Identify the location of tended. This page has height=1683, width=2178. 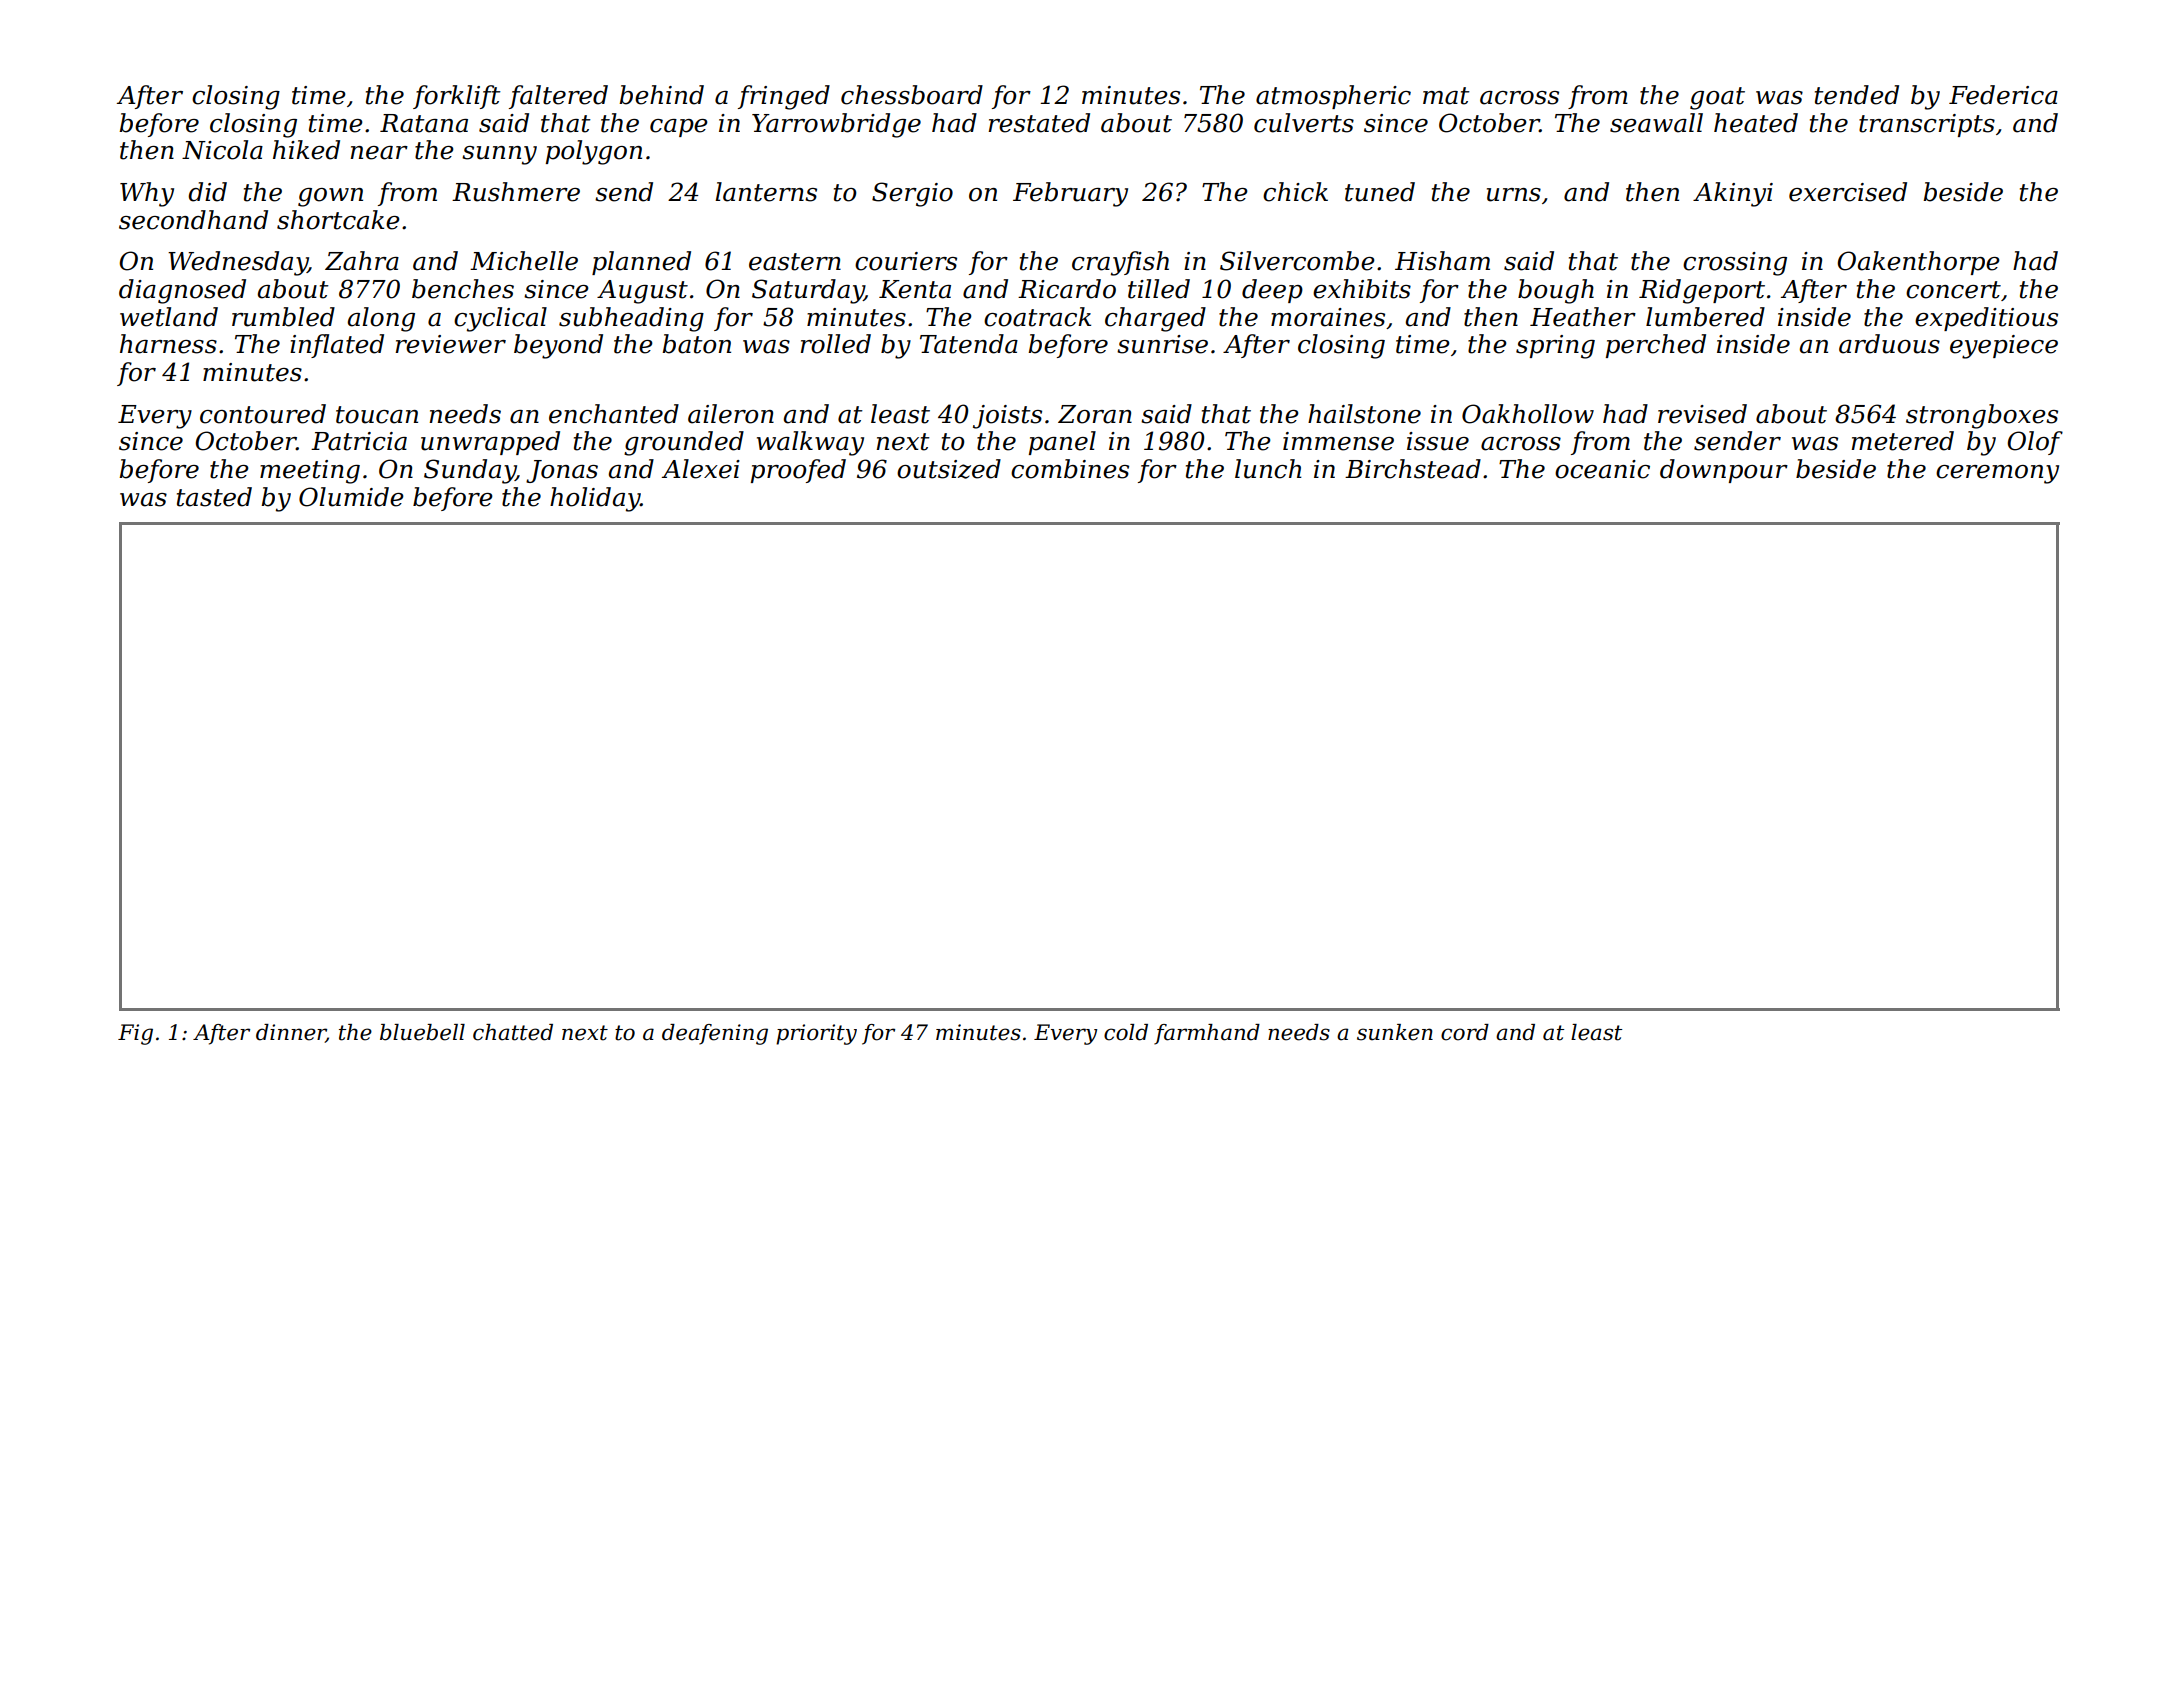
(1857, 95).
